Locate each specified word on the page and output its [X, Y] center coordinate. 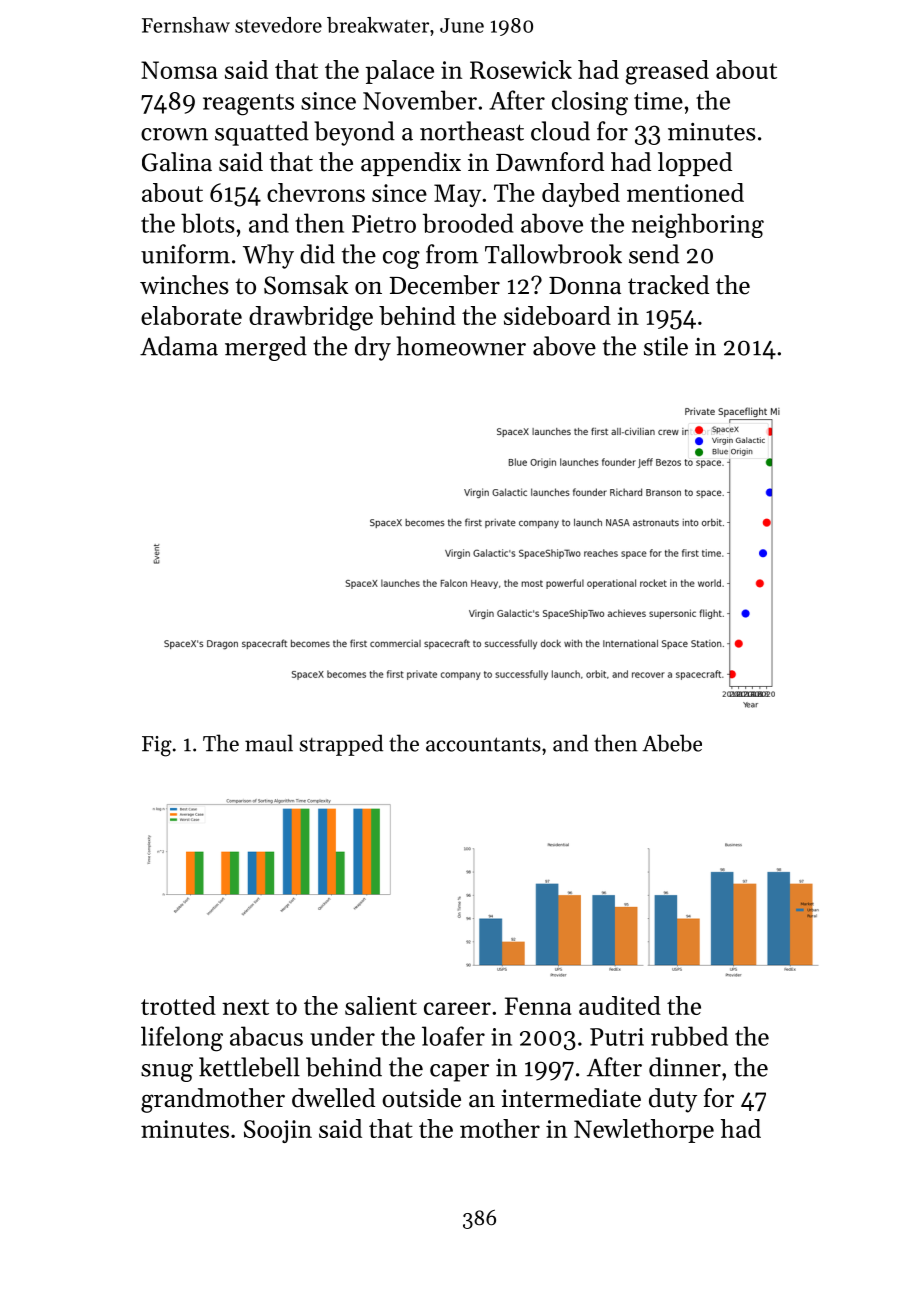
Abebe [672, 743]
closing [590, 103]
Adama [179, 346]
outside [421, 1098]
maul [269, 743]
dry [373, 348]
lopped [695, 164]
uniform [185, 254]
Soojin [278, 1131]
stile [666, 346]
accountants [483, 744]
